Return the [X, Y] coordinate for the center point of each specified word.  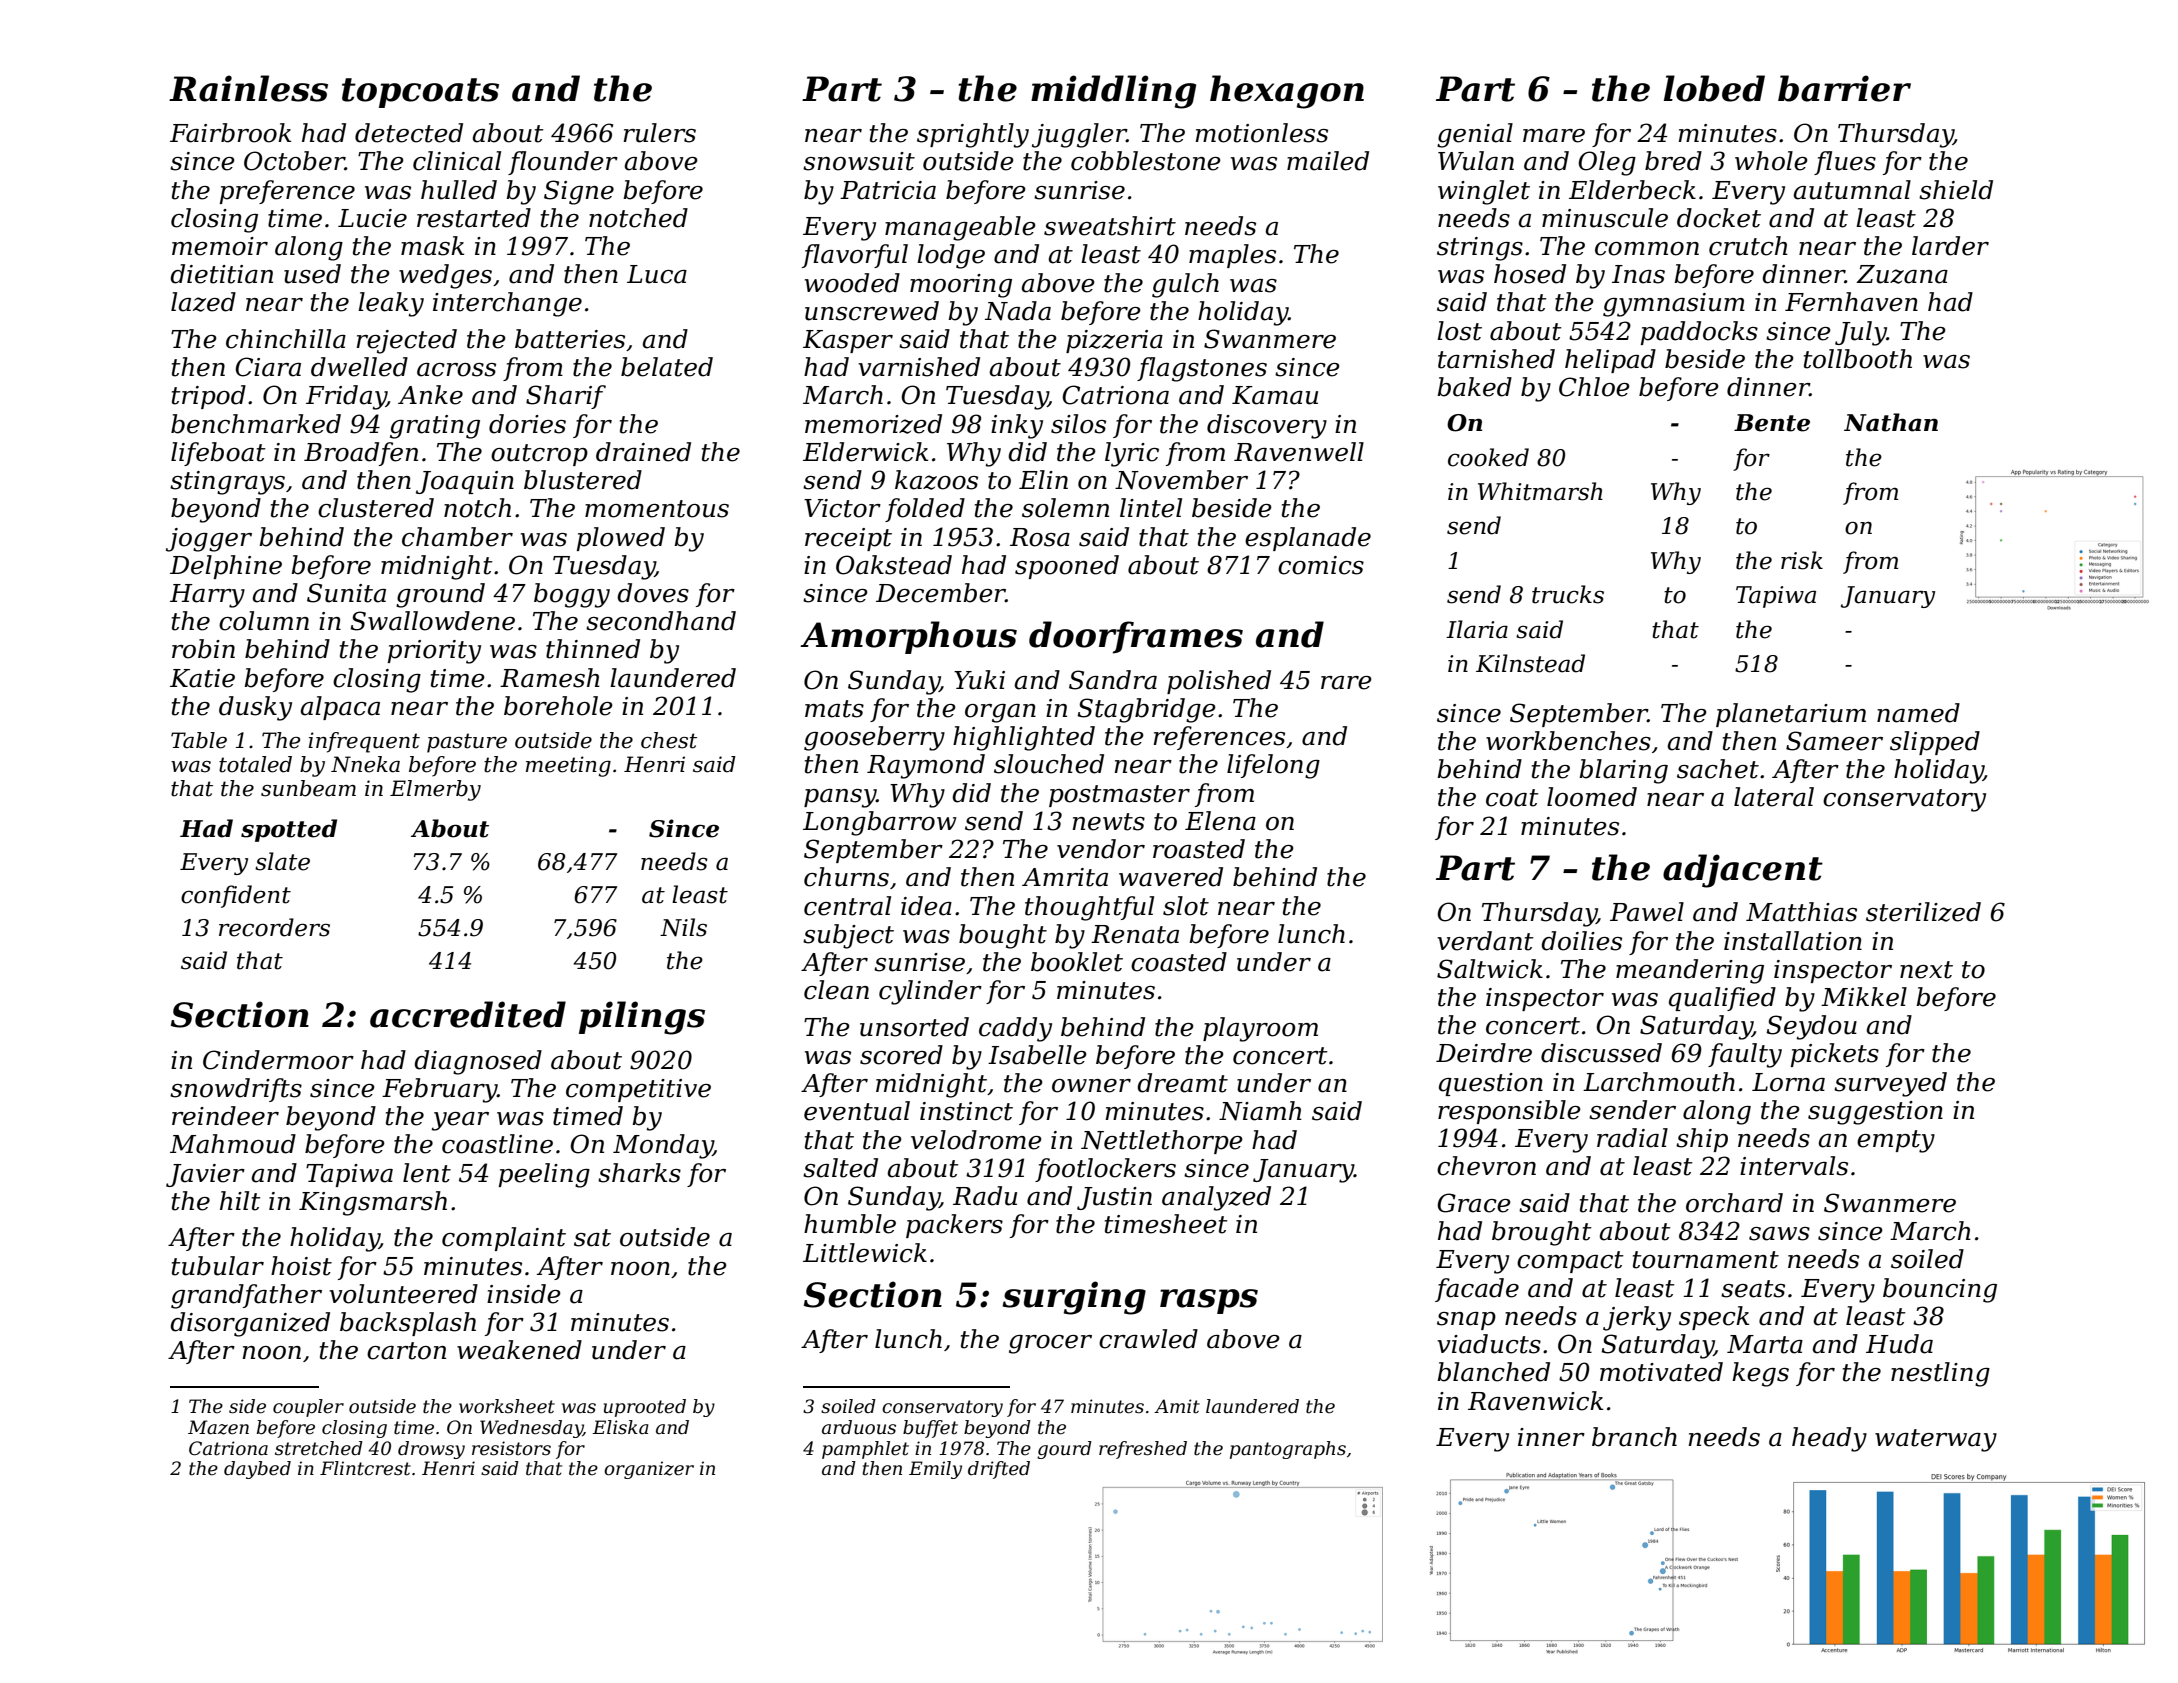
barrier [1844, 88]
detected [409, 133]
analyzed [1216, 1198]
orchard [1734, 1203]
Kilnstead [1530, 663]
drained [643, 452]
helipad [1610, 361]
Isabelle [1037, 1055]
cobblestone [1146, 161]
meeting [568, 766]
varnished [919, 367]
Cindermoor [278, 1060]
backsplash [408, 1324]
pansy [840, 798]
